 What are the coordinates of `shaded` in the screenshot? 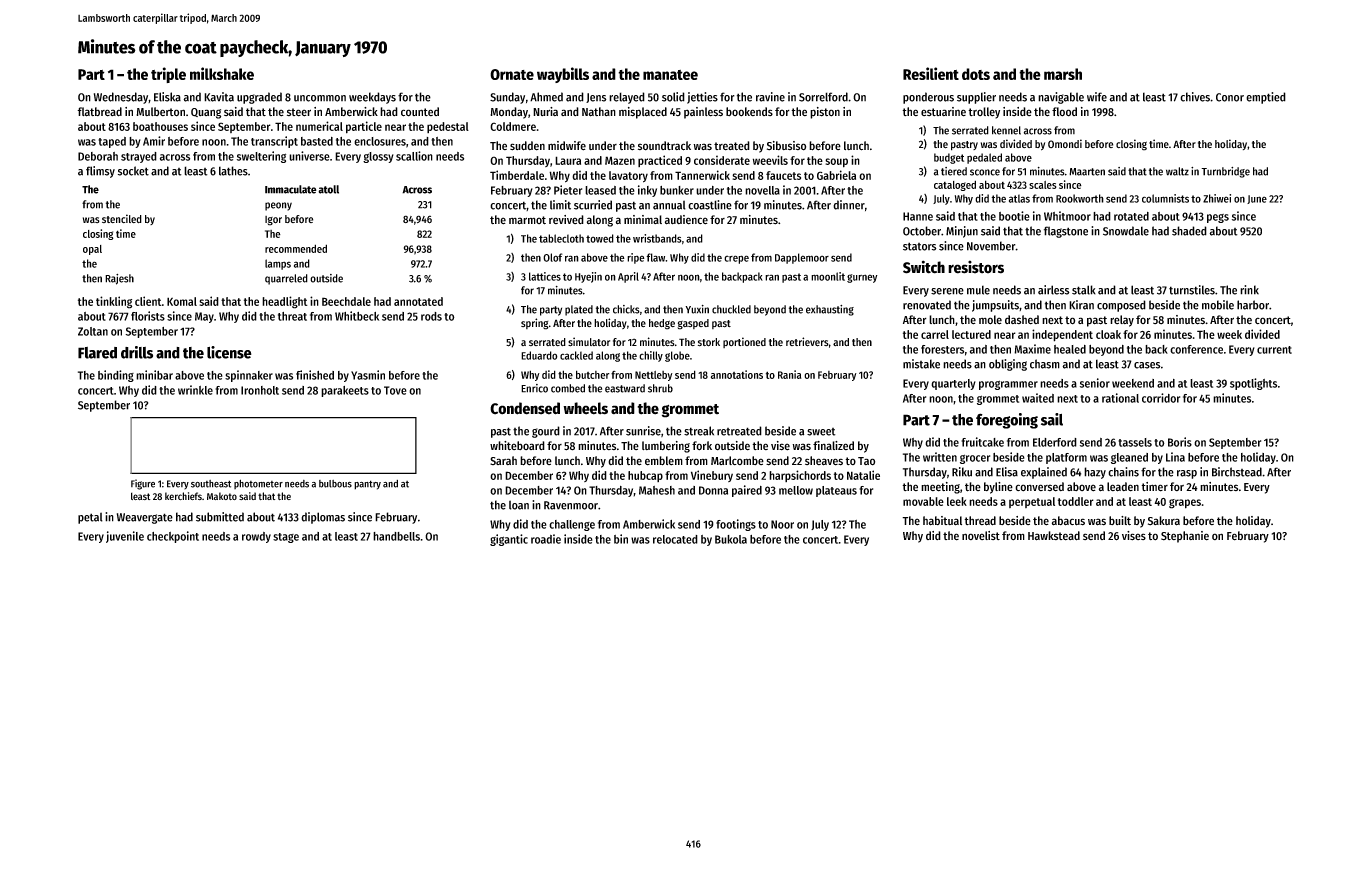 It's located at (1189, 231).
